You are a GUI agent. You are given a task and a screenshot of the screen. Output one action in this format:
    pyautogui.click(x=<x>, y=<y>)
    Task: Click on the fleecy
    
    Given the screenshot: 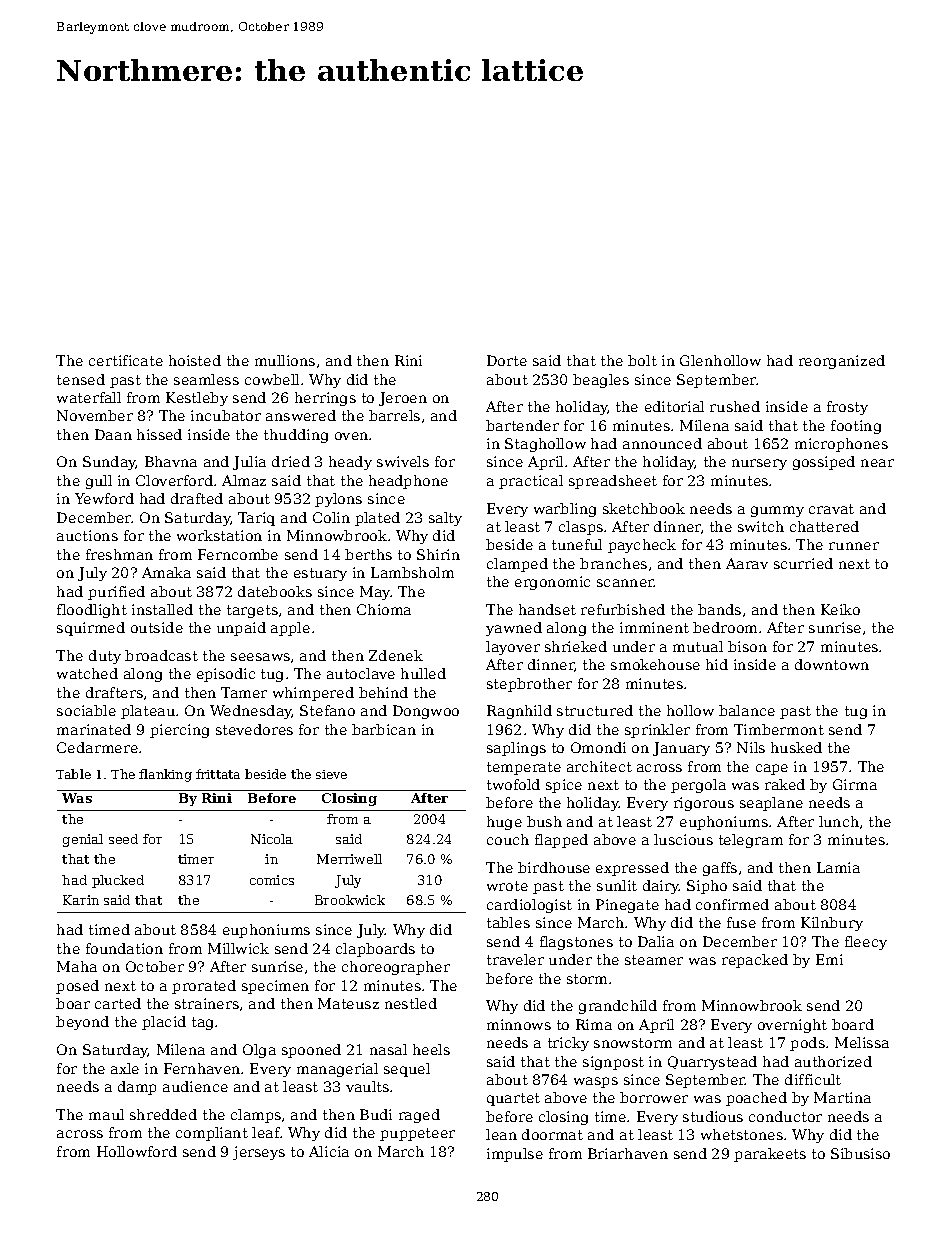 What is the action you would take?
    pyautogui.click(x=866, y=943)
